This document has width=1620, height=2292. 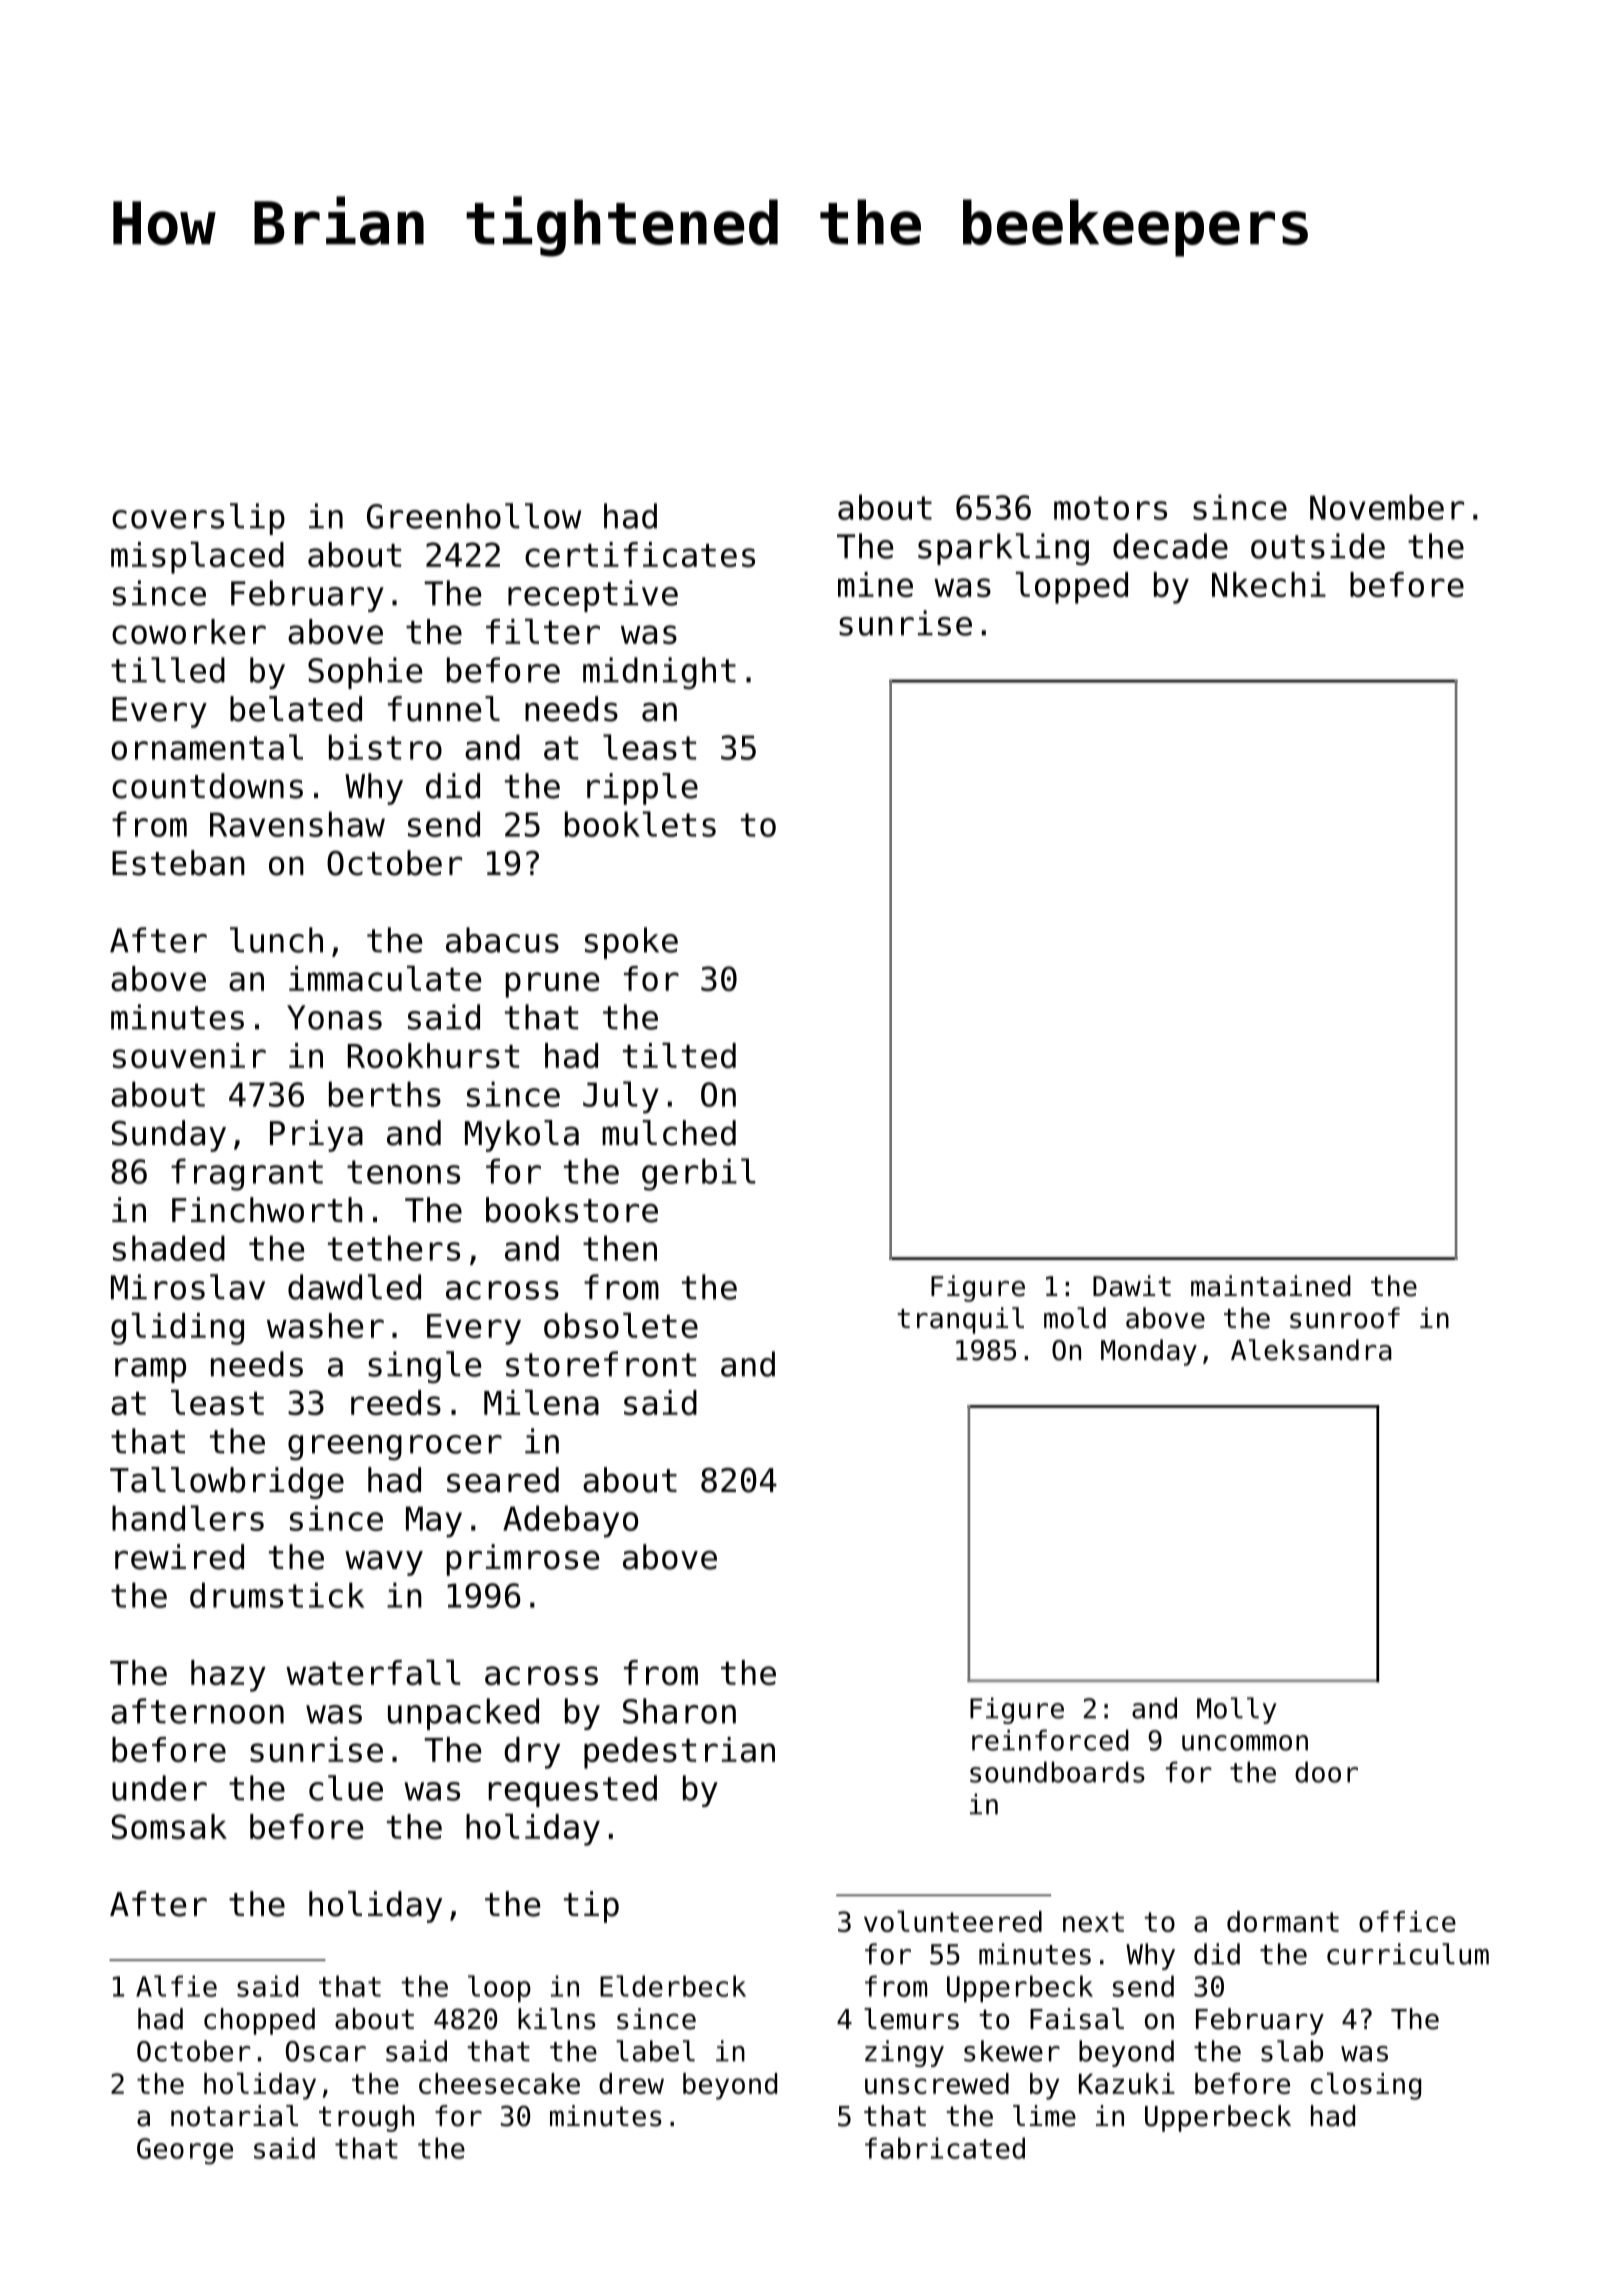 I want to click on countdowns, so click(x=207, y=786).
